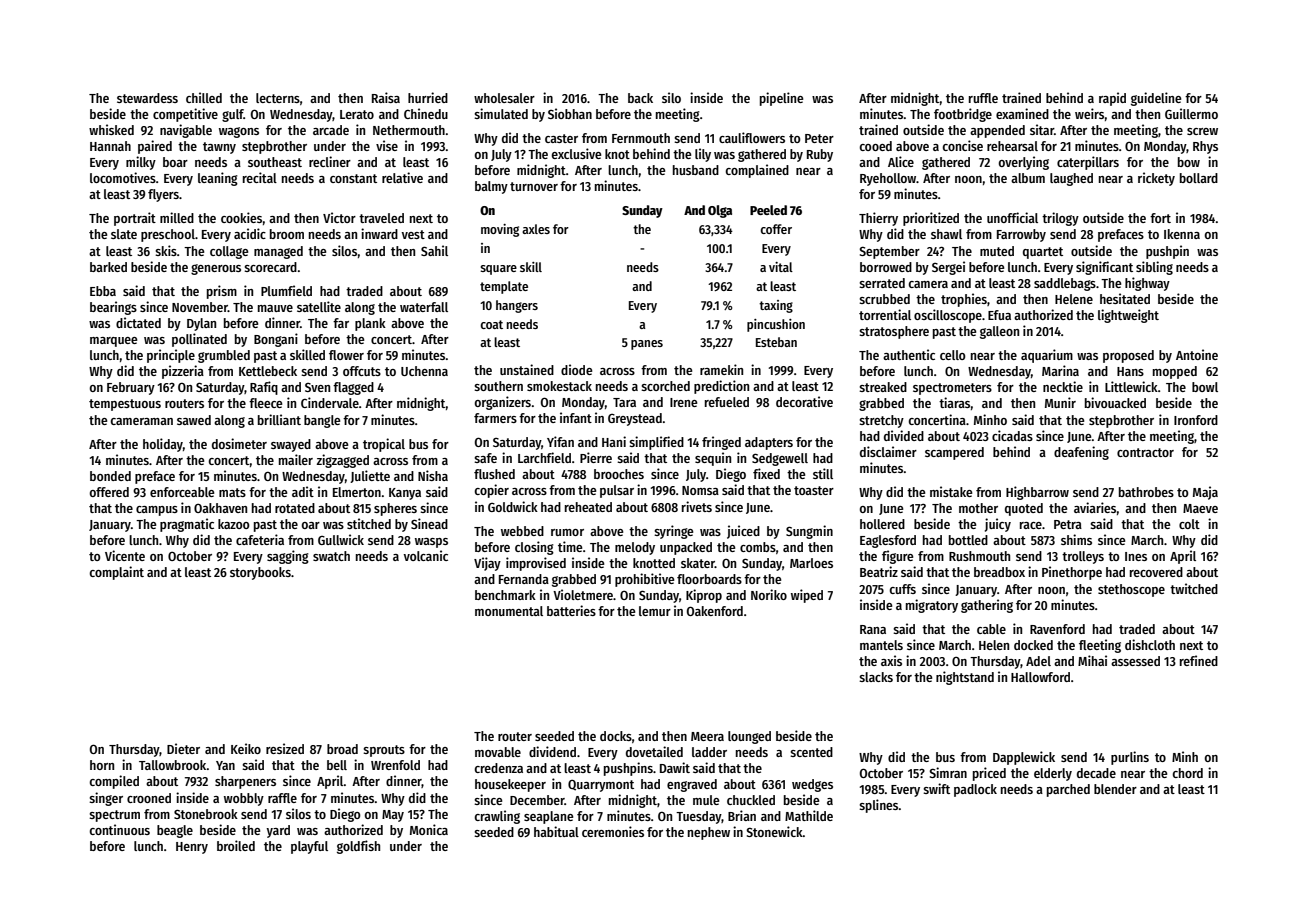 The height and width of the screenshot is (924, 1308). Describe the element at coordinates (1187, 773) in the screenshot. I see `chord` at that location.
